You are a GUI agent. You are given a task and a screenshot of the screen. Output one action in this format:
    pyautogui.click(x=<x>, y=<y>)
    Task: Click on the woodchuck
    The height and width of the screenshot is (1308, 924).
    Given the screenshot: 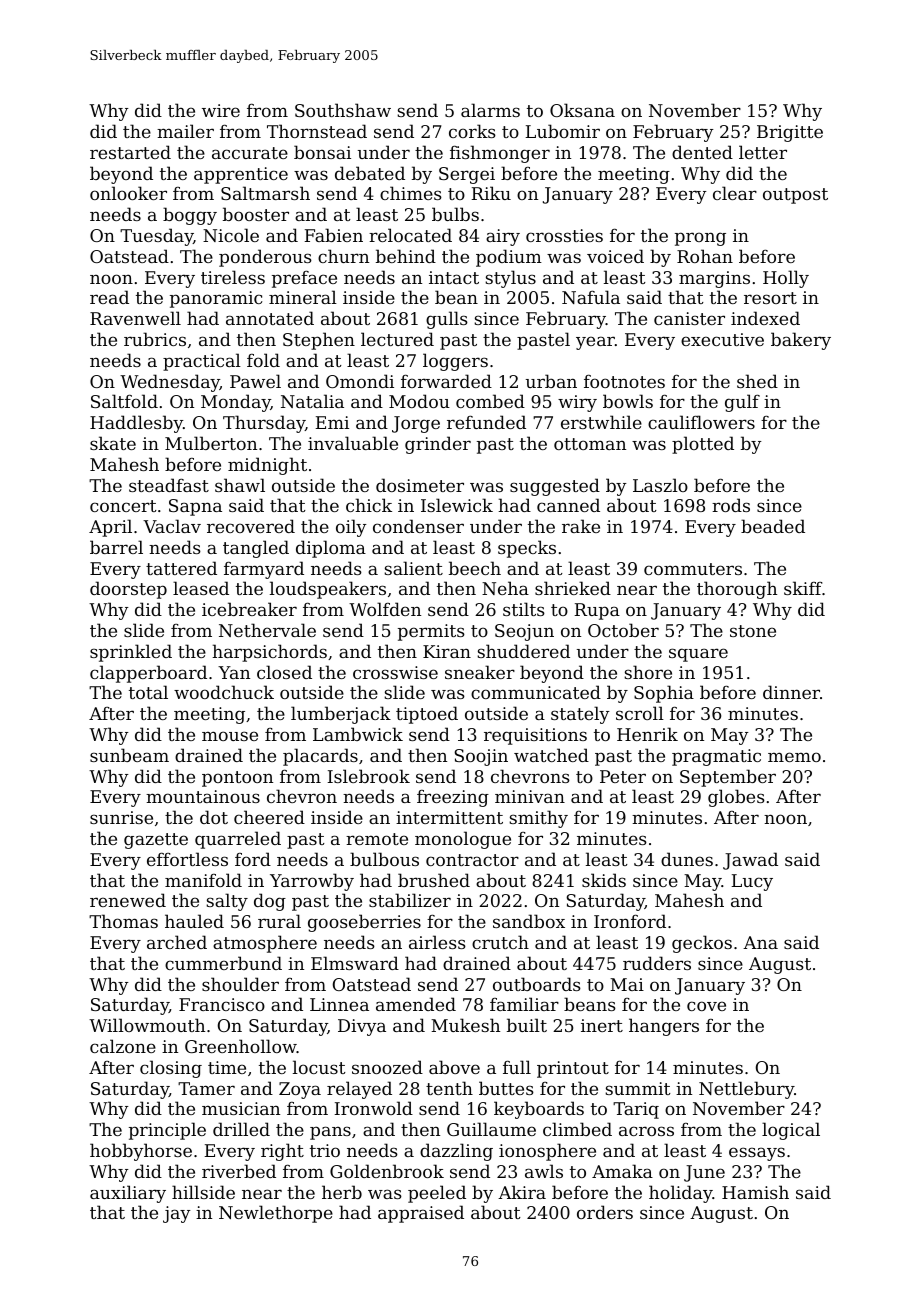 What is the action you would take?
    pyautogui.click(x=224, y=692)
